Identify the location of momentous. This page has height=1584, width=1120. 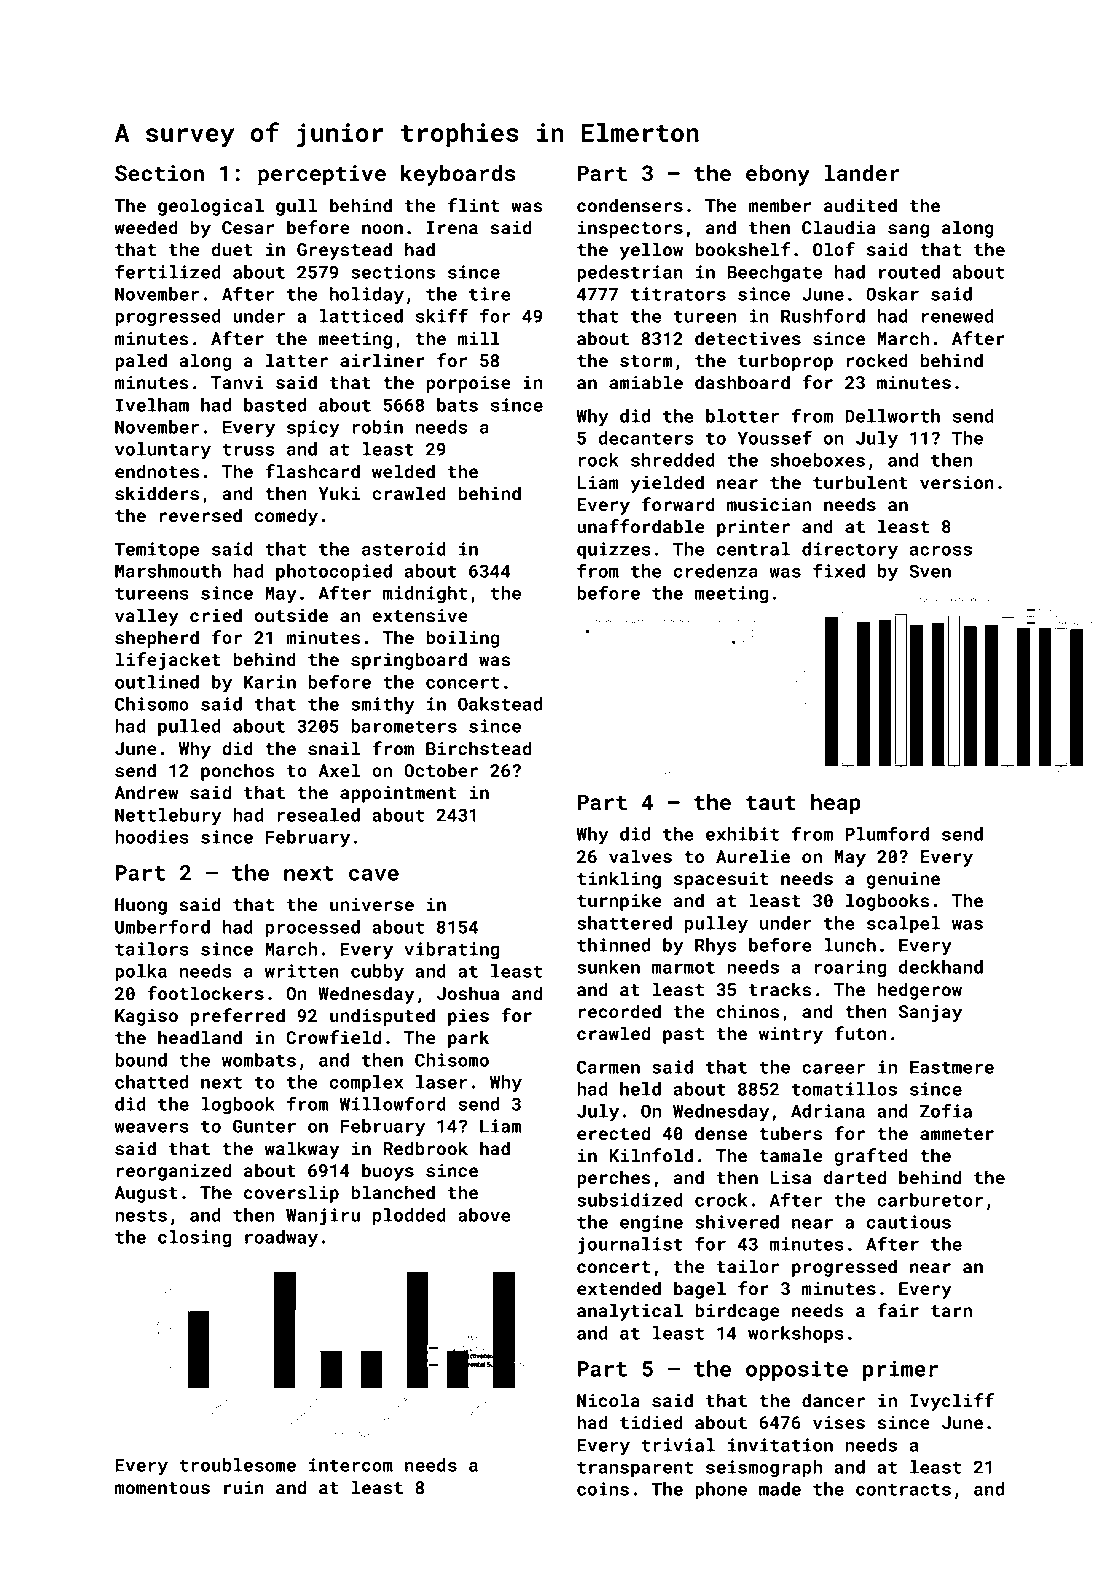
(162, 1488).
